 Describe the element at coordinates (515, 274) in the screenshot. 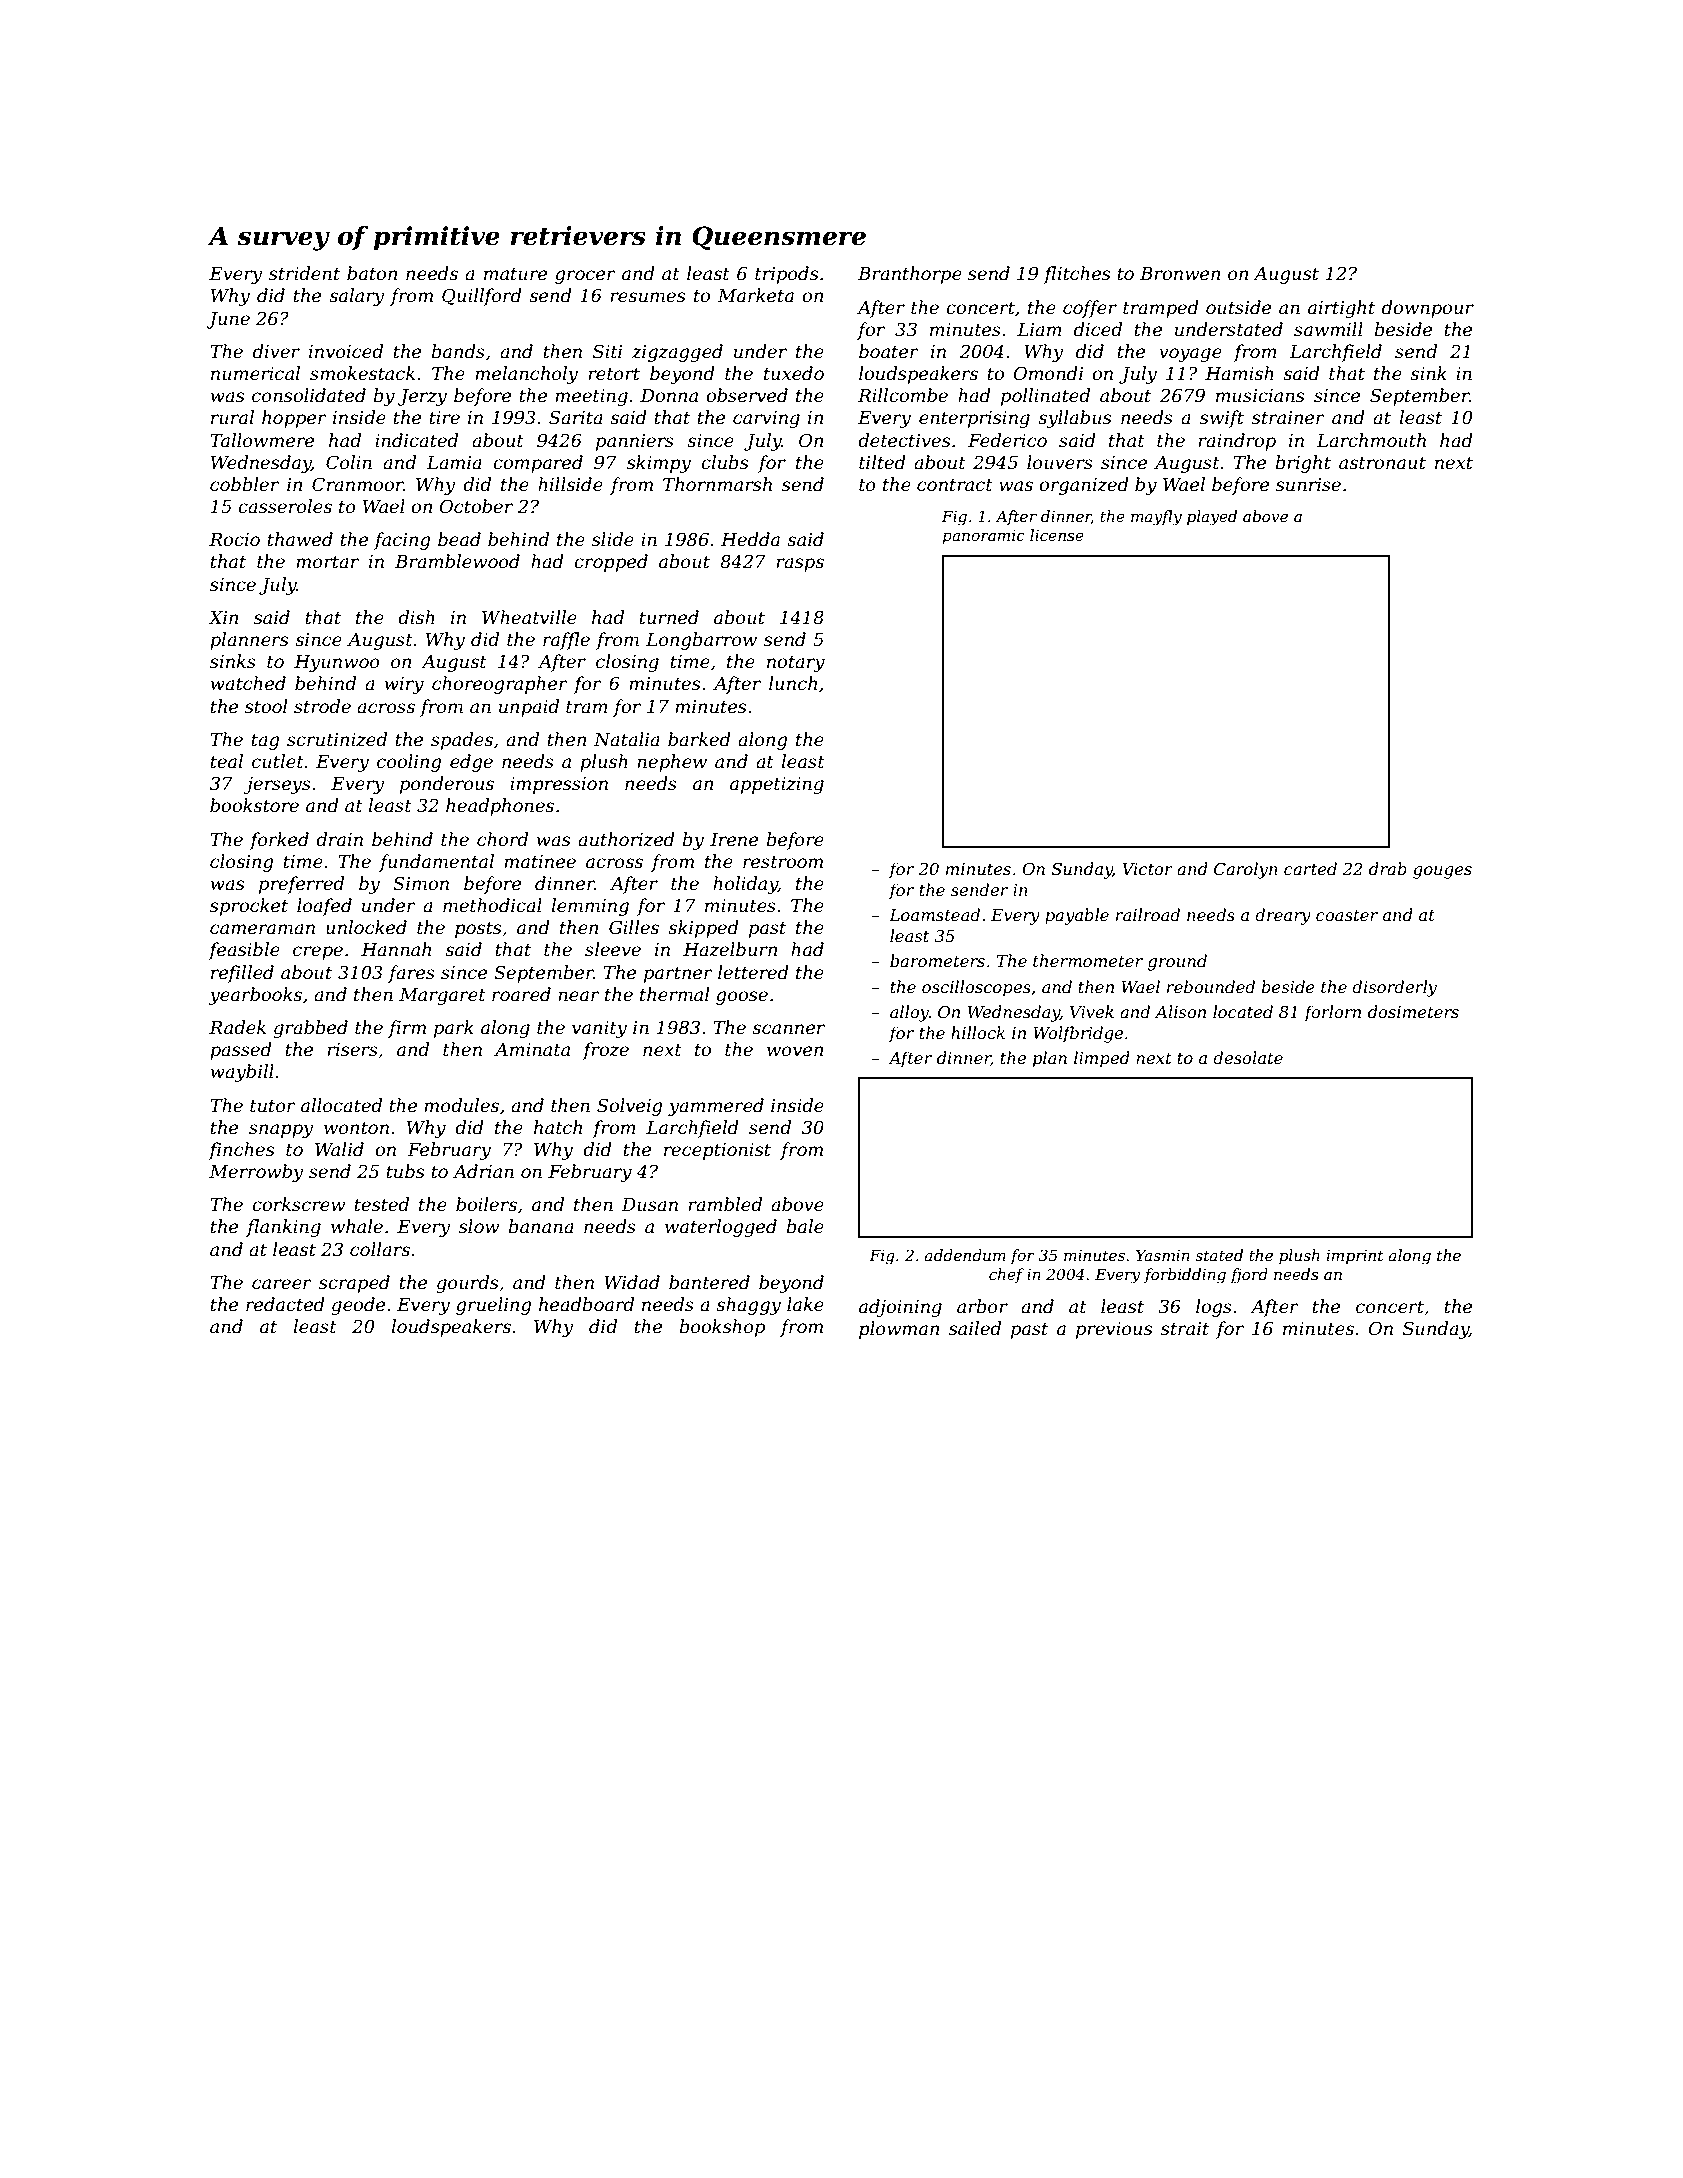

I see `mature` at that location.
